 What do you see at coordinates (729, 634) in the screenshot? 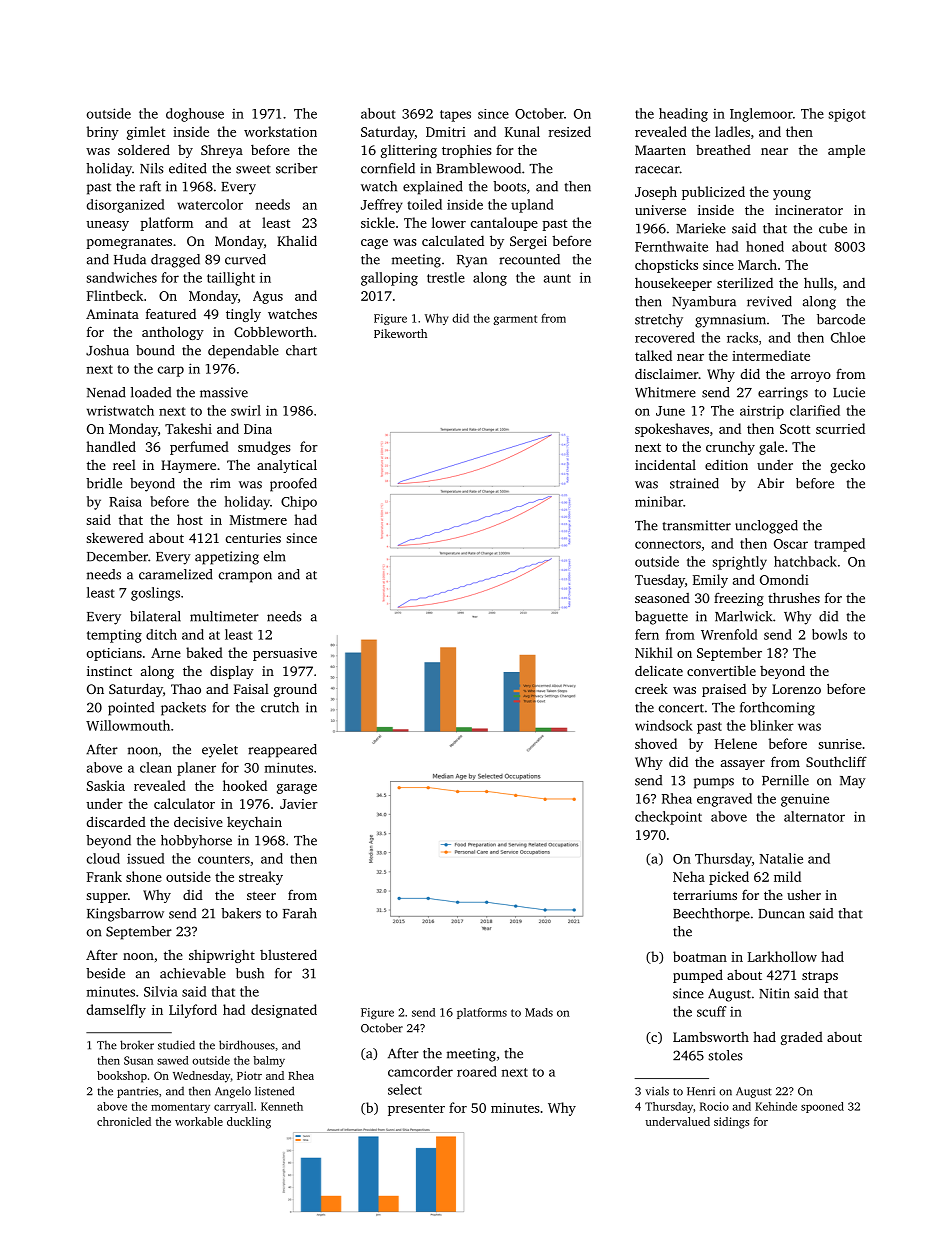
I see `Wrenfold` at bounding box center [729, 634].
